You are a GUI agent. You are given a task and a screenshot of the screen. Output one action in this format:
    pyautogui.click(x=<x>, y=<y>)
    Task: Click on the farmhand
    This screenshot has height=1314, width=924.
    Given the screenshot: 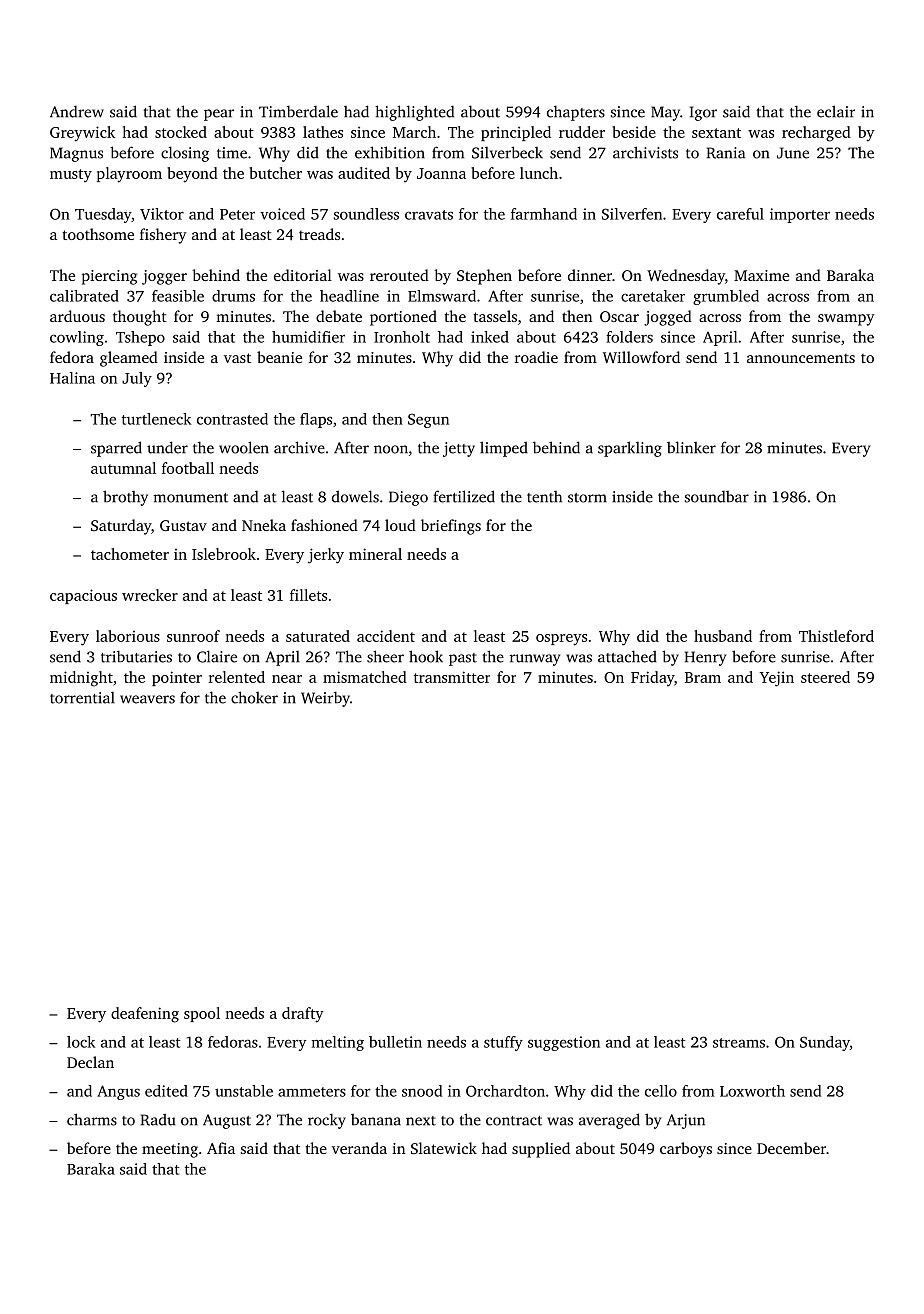 What is the action you would take?
    pyautogui.click(x=544, y=214)
